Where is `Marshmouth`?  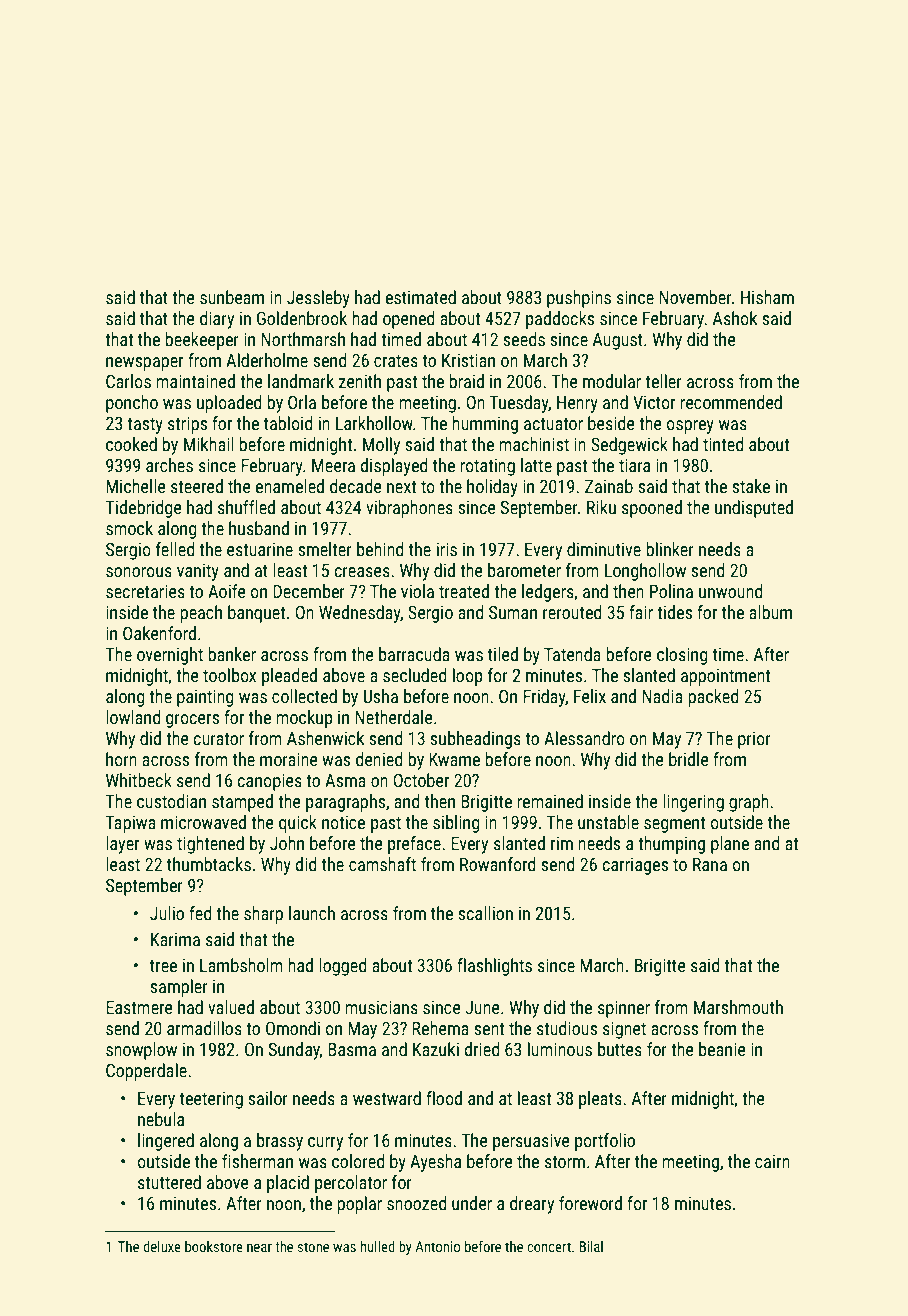
Marshmouth is located at coordinates (738, 1007).
